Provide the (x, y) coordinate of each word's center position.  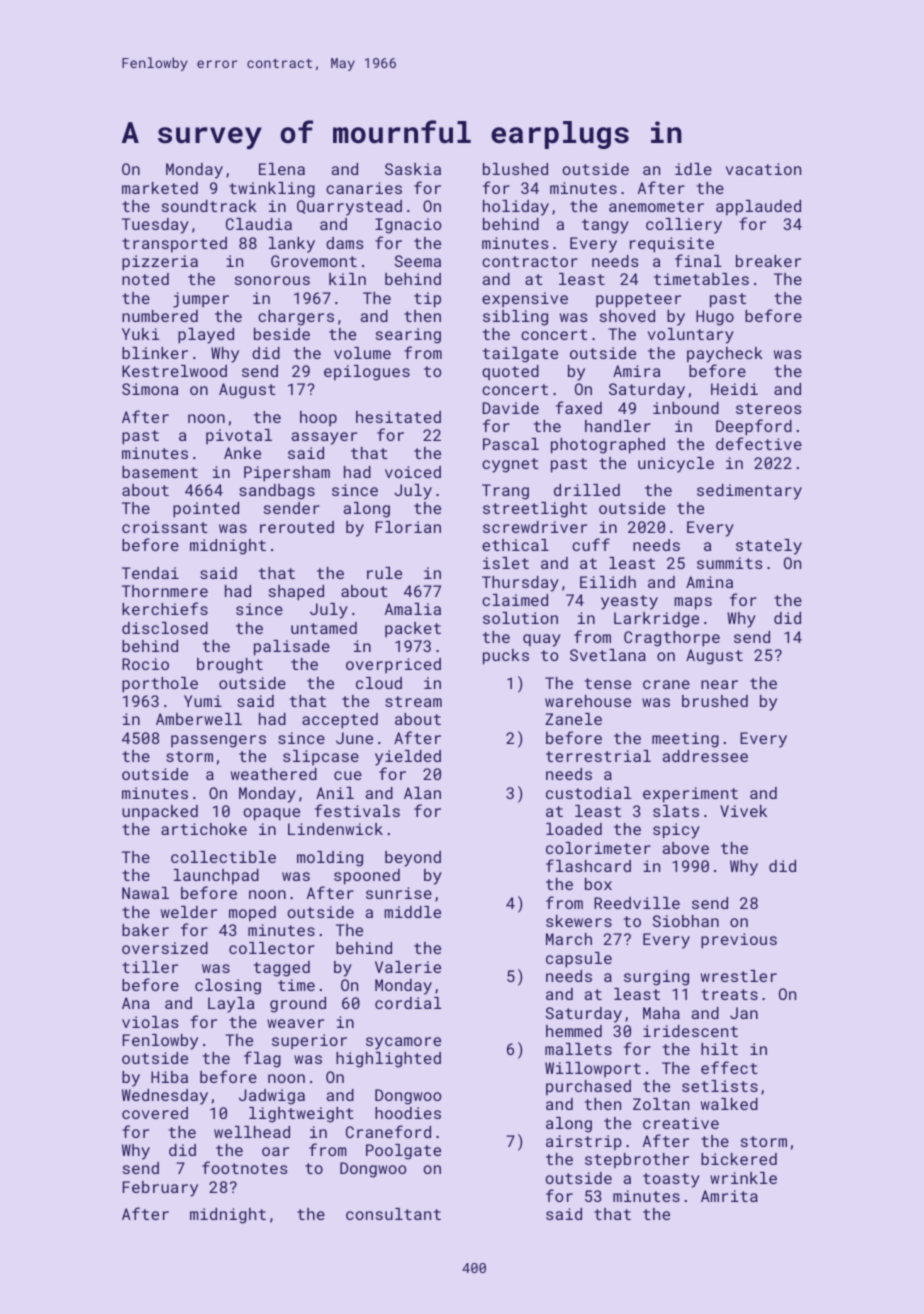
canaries (364, 188)
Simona (150, 389)
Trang (505, 492)
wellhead (252, 1132)
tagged (282, 969)
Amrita (729, 1196)
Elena (282, 169)
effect (729, 1067)
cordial (408, 1003)
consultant (393, 1214)
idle (693, 169)
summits (729, 563)
